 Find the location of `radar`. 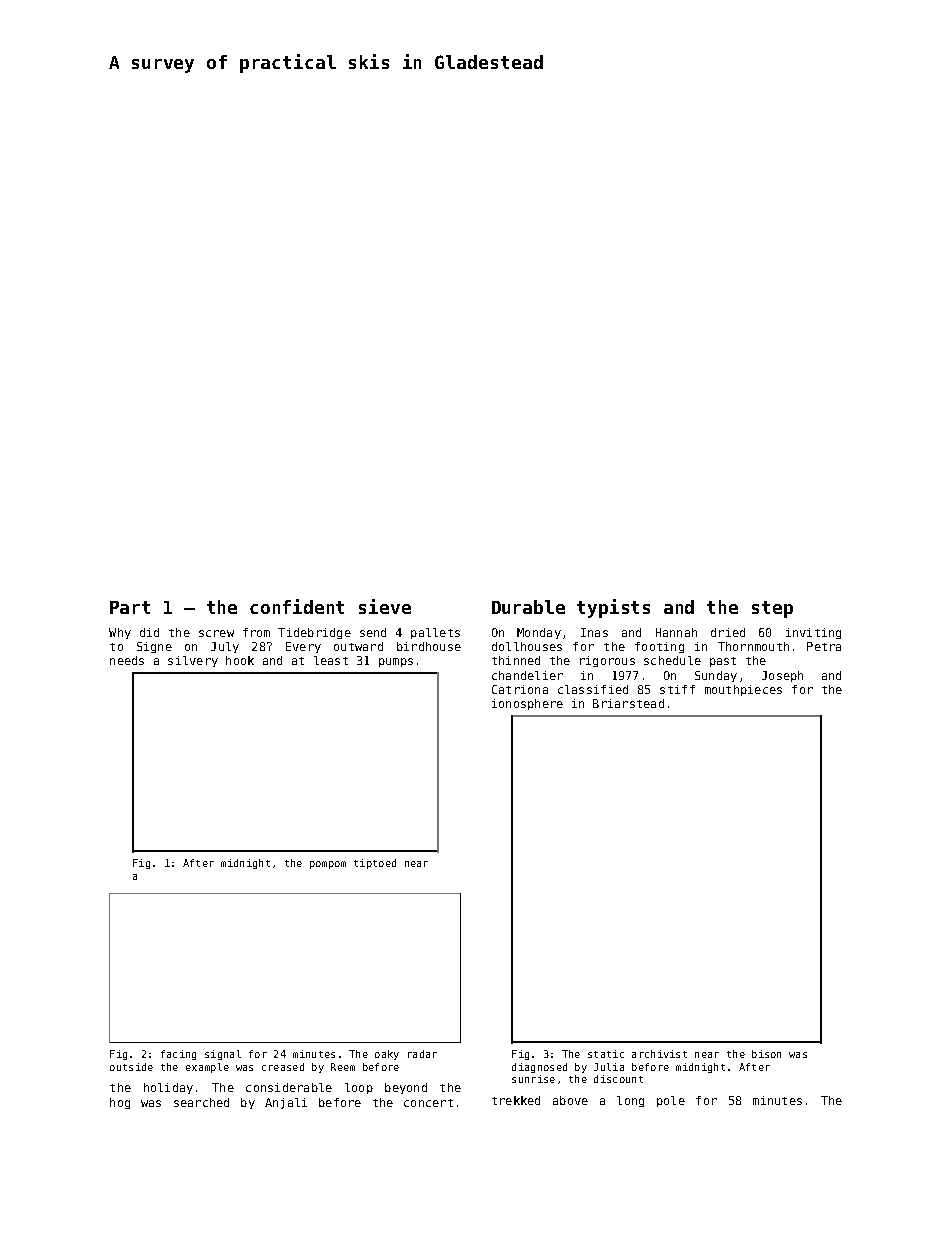

radar is located at coordinates (422, 1054).
